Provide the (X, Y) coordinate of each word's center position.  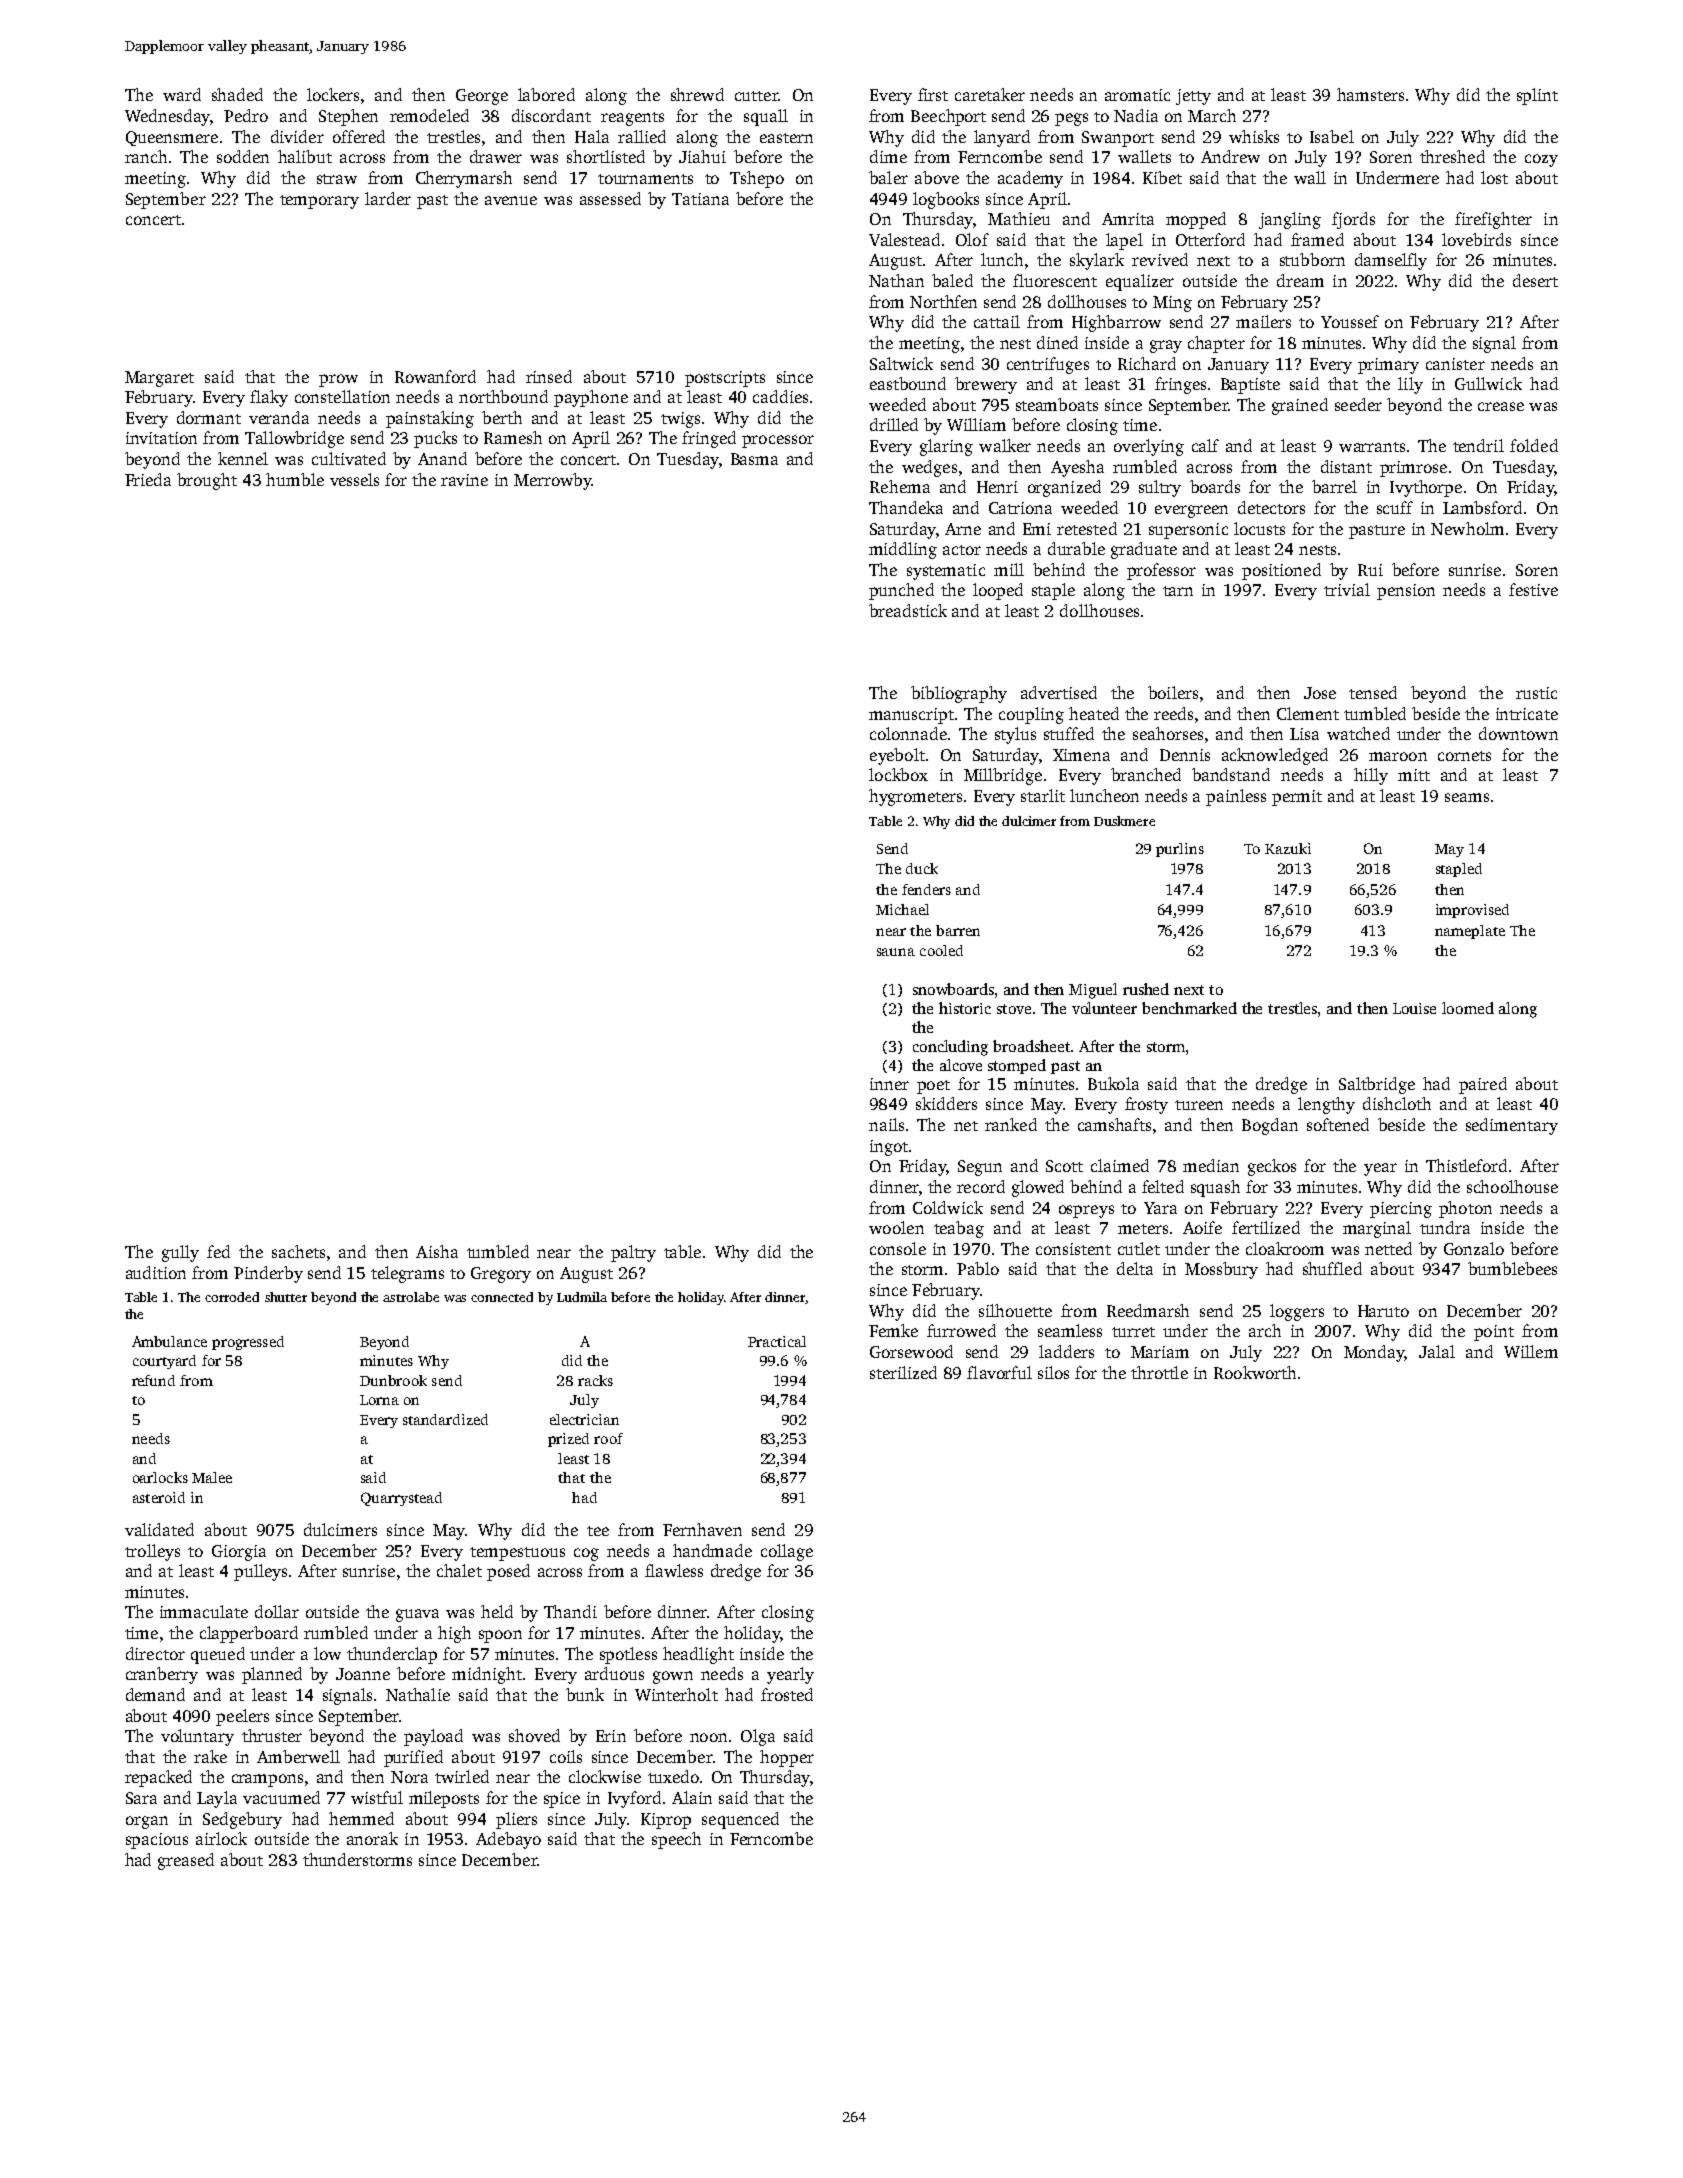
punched (901, 591)
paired (1483, 1085)
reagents (632, 119)
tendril (1478, 445)
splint (1537, 96)
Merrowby (552, 481)
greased (186, 1861)
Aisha (437, 1251)
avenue (511, 200)
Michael (902, 909)
